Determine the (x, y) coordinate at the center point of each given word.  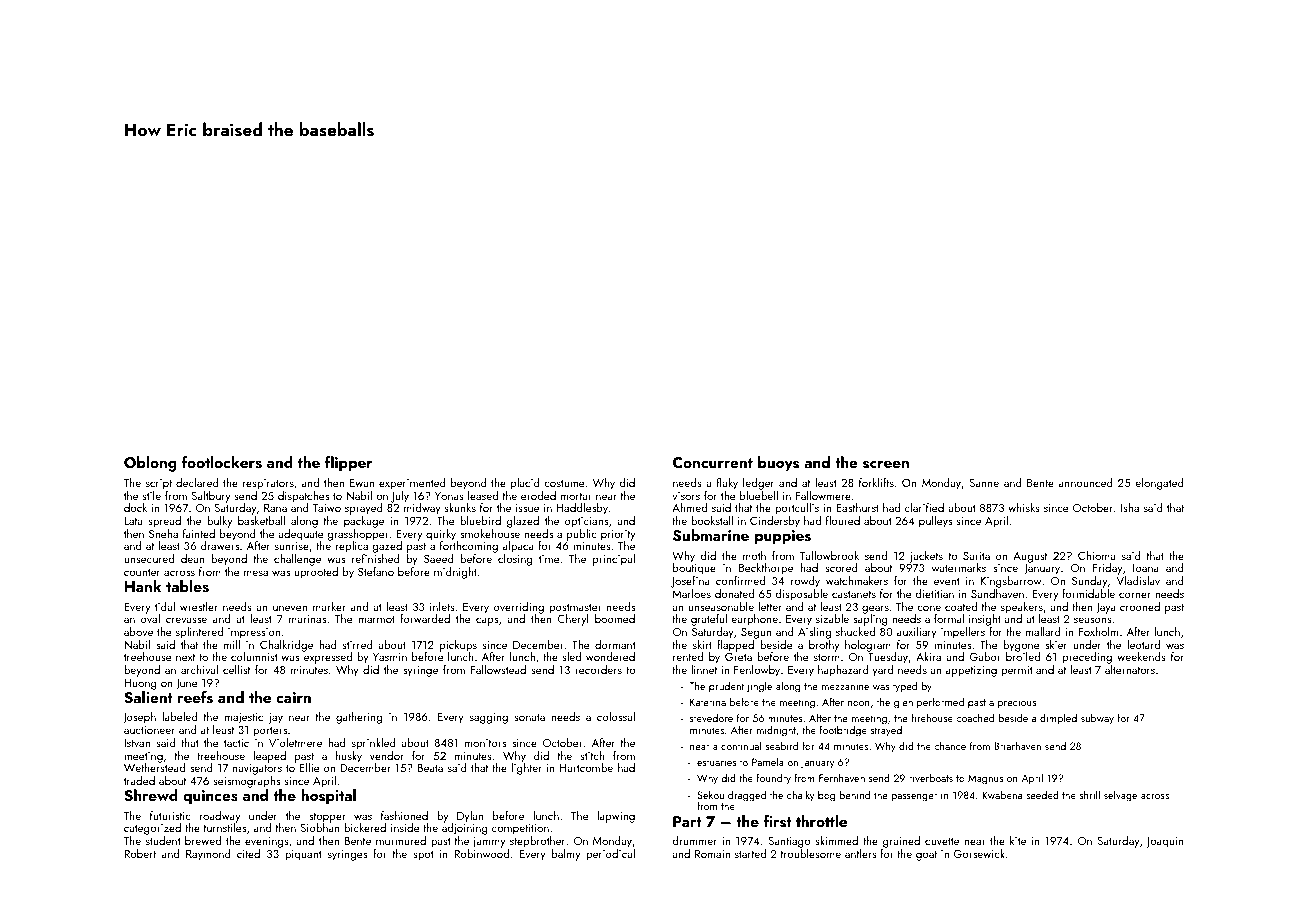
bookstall (712, 520)
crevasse (186, 620)
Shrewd (151, 795)
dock (135, 507)
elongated (1159, 484)
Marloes (692, 593)
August (1030, 557)
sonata (530, 717)
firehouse (932, 717)
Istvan (137, 743)
